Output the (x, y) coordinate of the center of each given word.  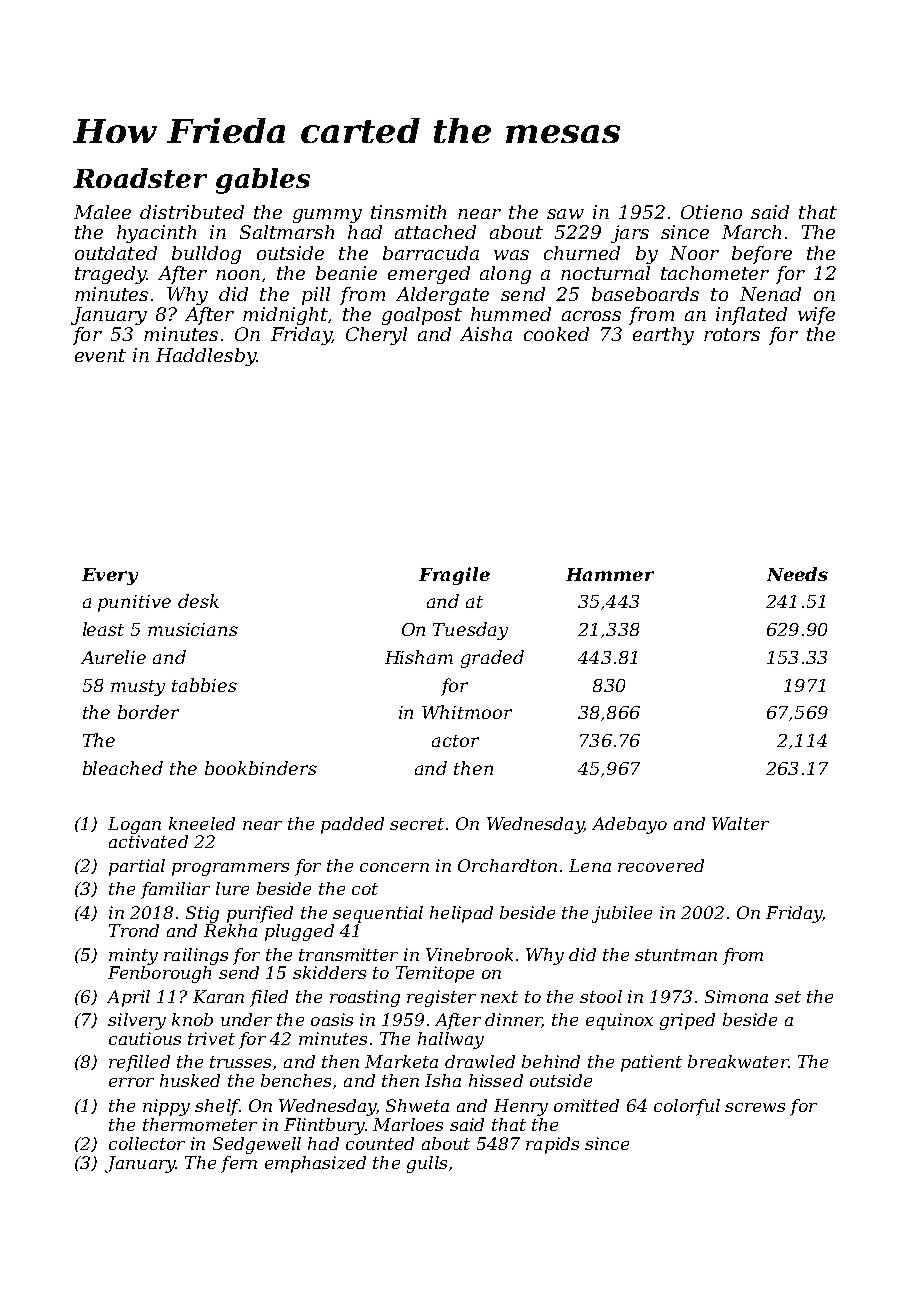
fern (239, 1164)
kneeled (202, 823)
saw (565, 214)
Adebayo (629, 825)
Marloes (408, 1124)
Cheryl (376, 336)
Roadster (140, 178)
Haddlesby (206, 357)
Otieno (711, 212)
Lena (590, 865)
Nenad (770, 294)
